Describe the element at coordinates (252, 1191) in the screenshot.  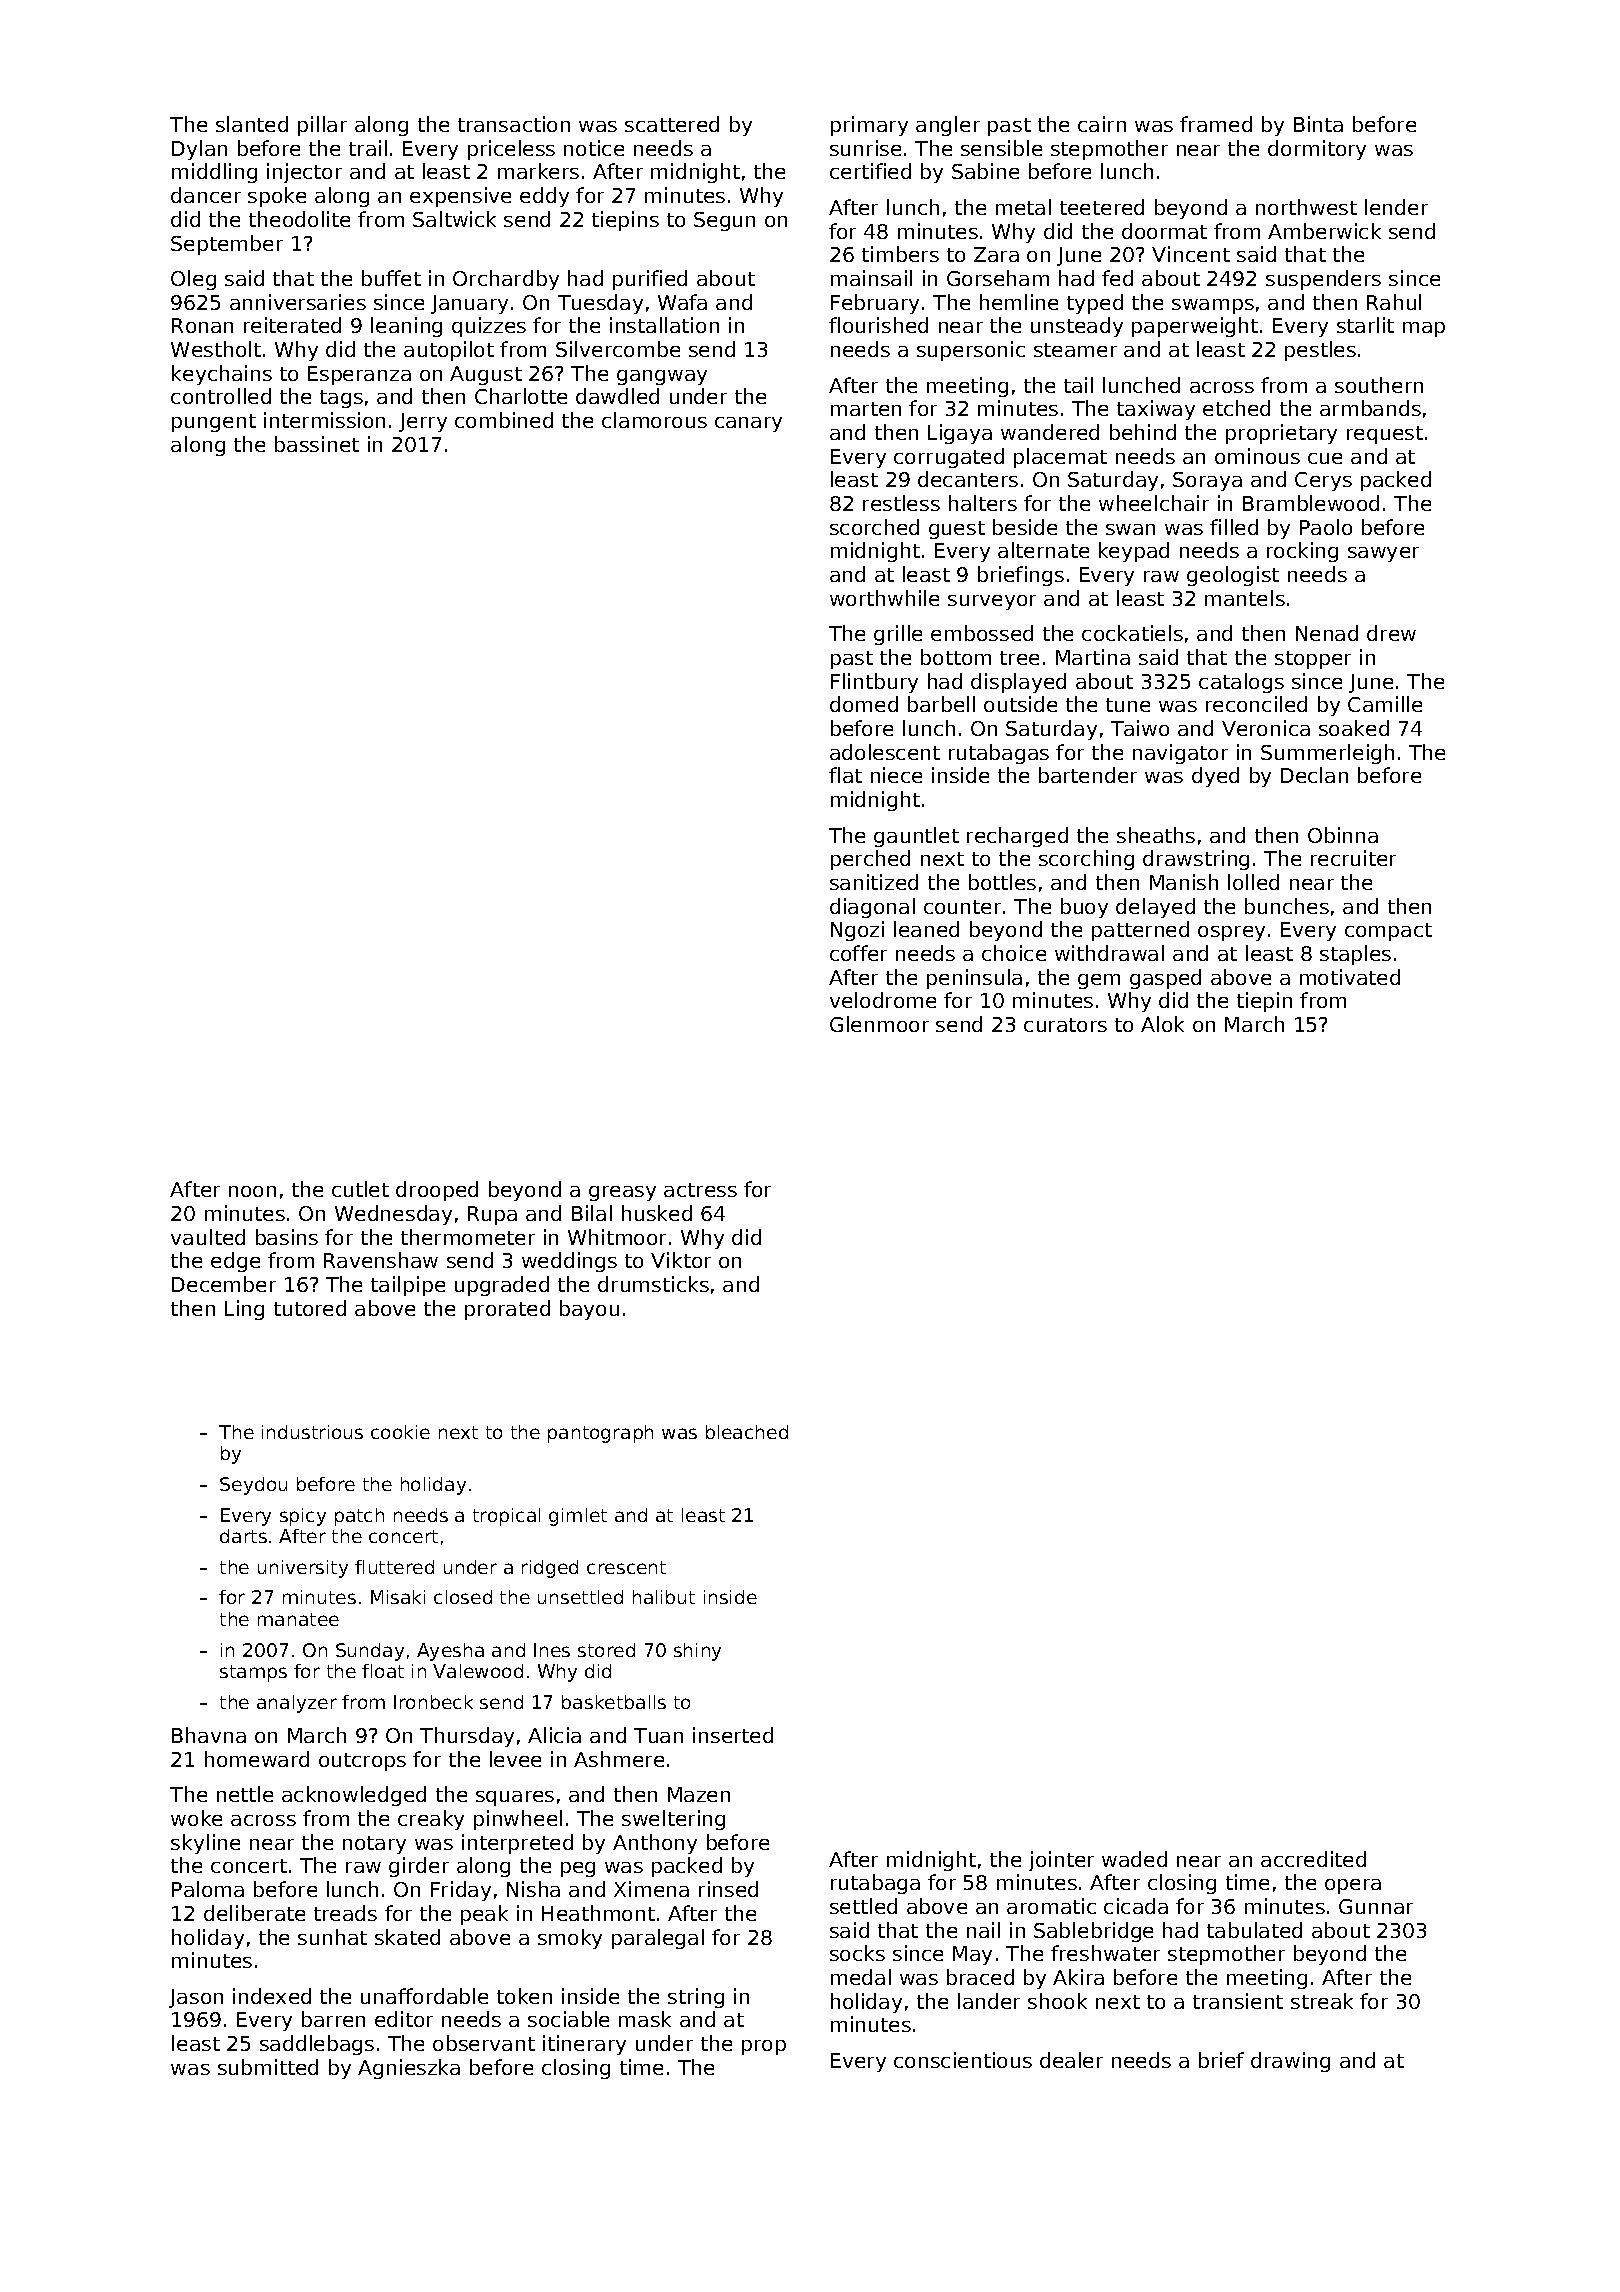
I see `noon` at that location.
